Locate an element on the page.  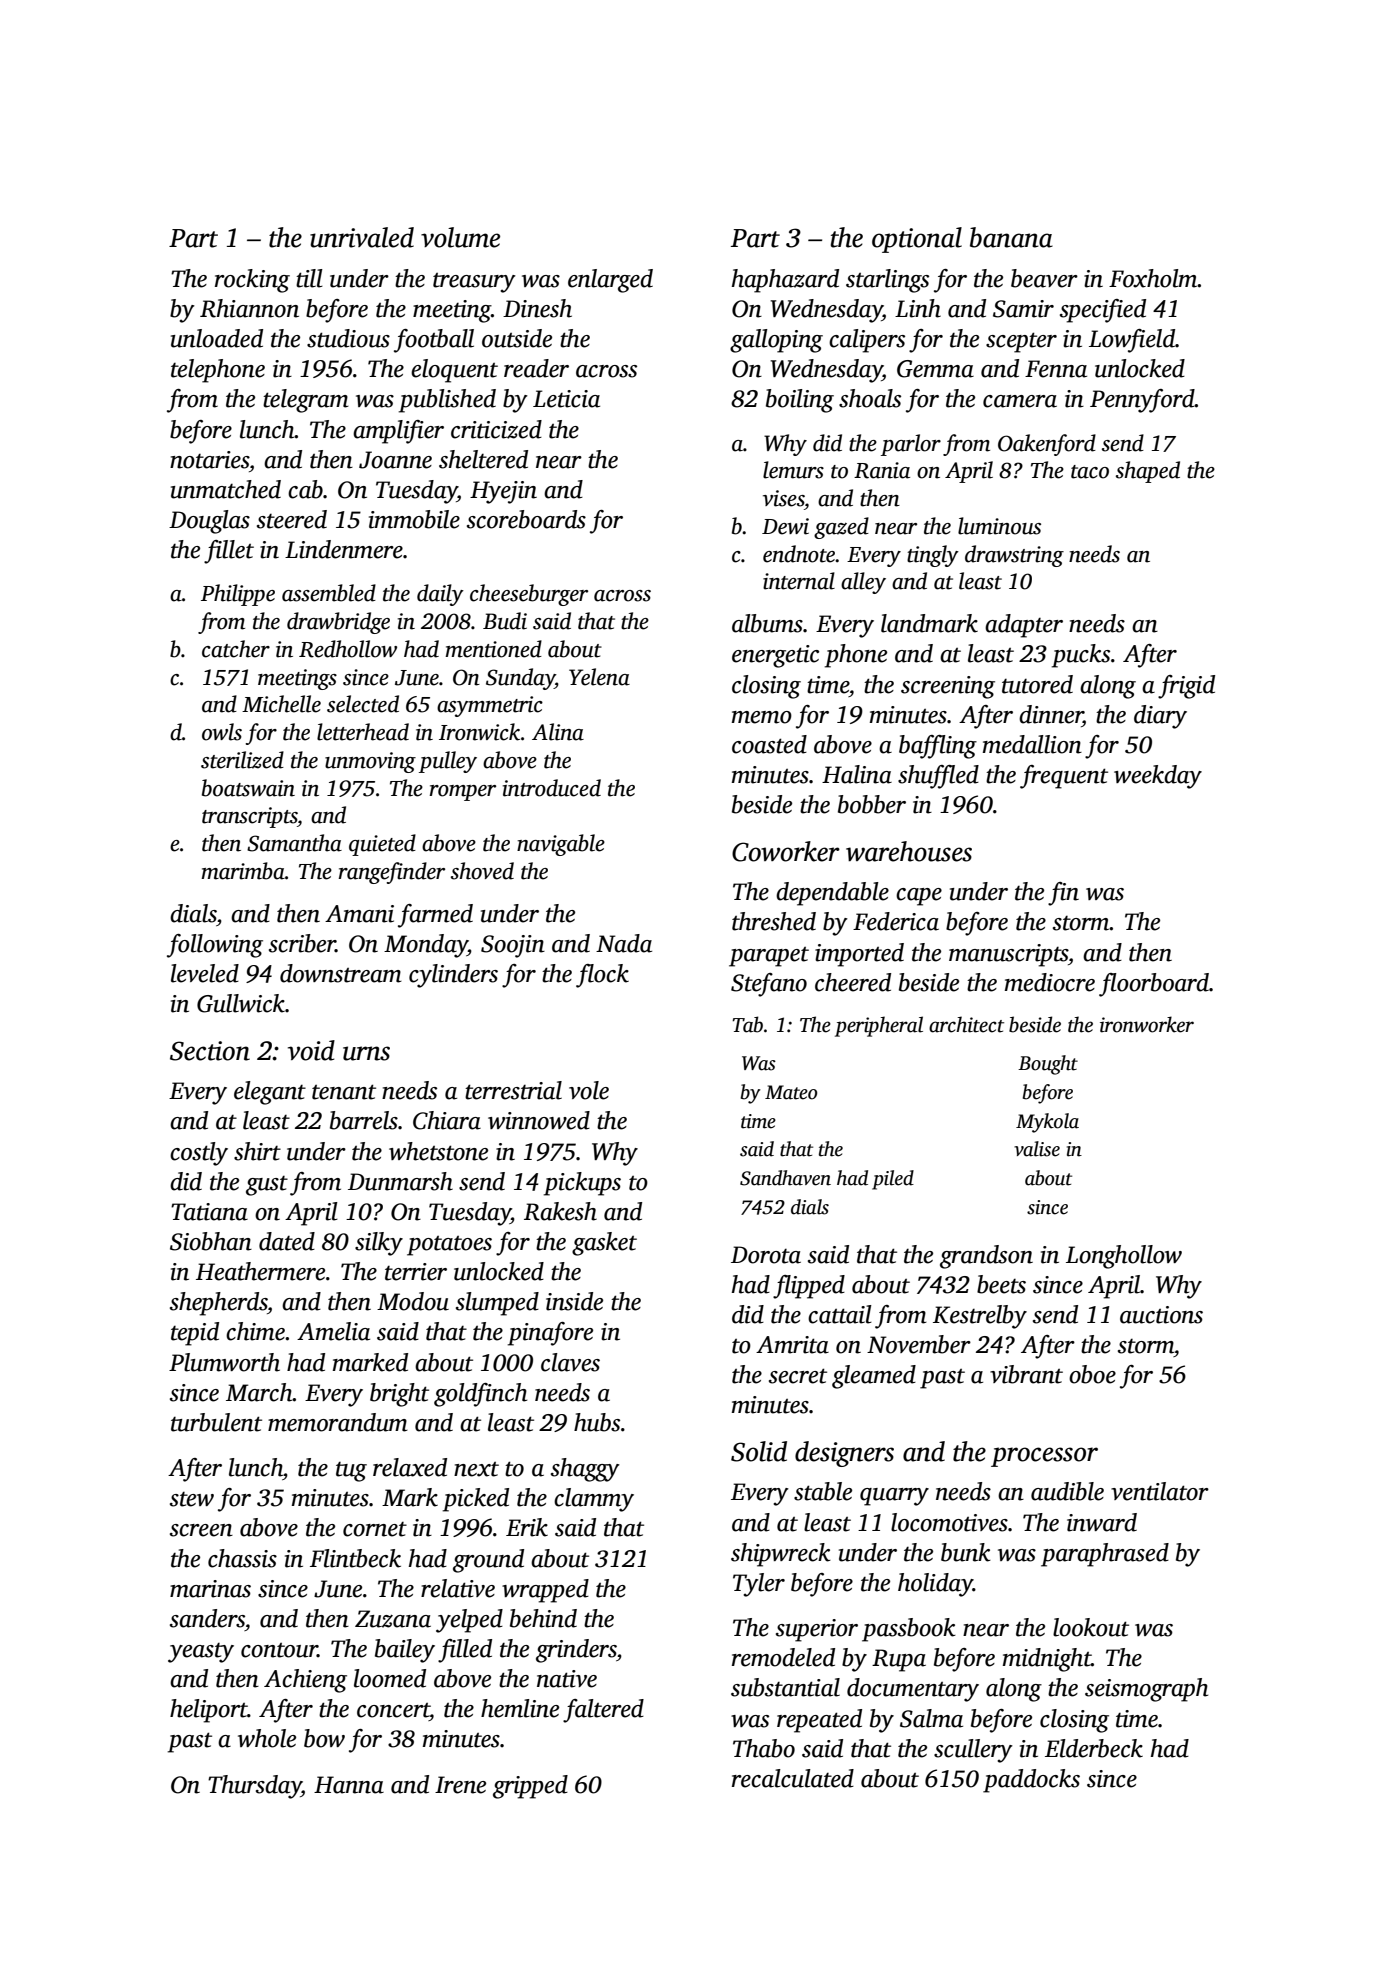
rocking is located at coordinates (252, 281).
